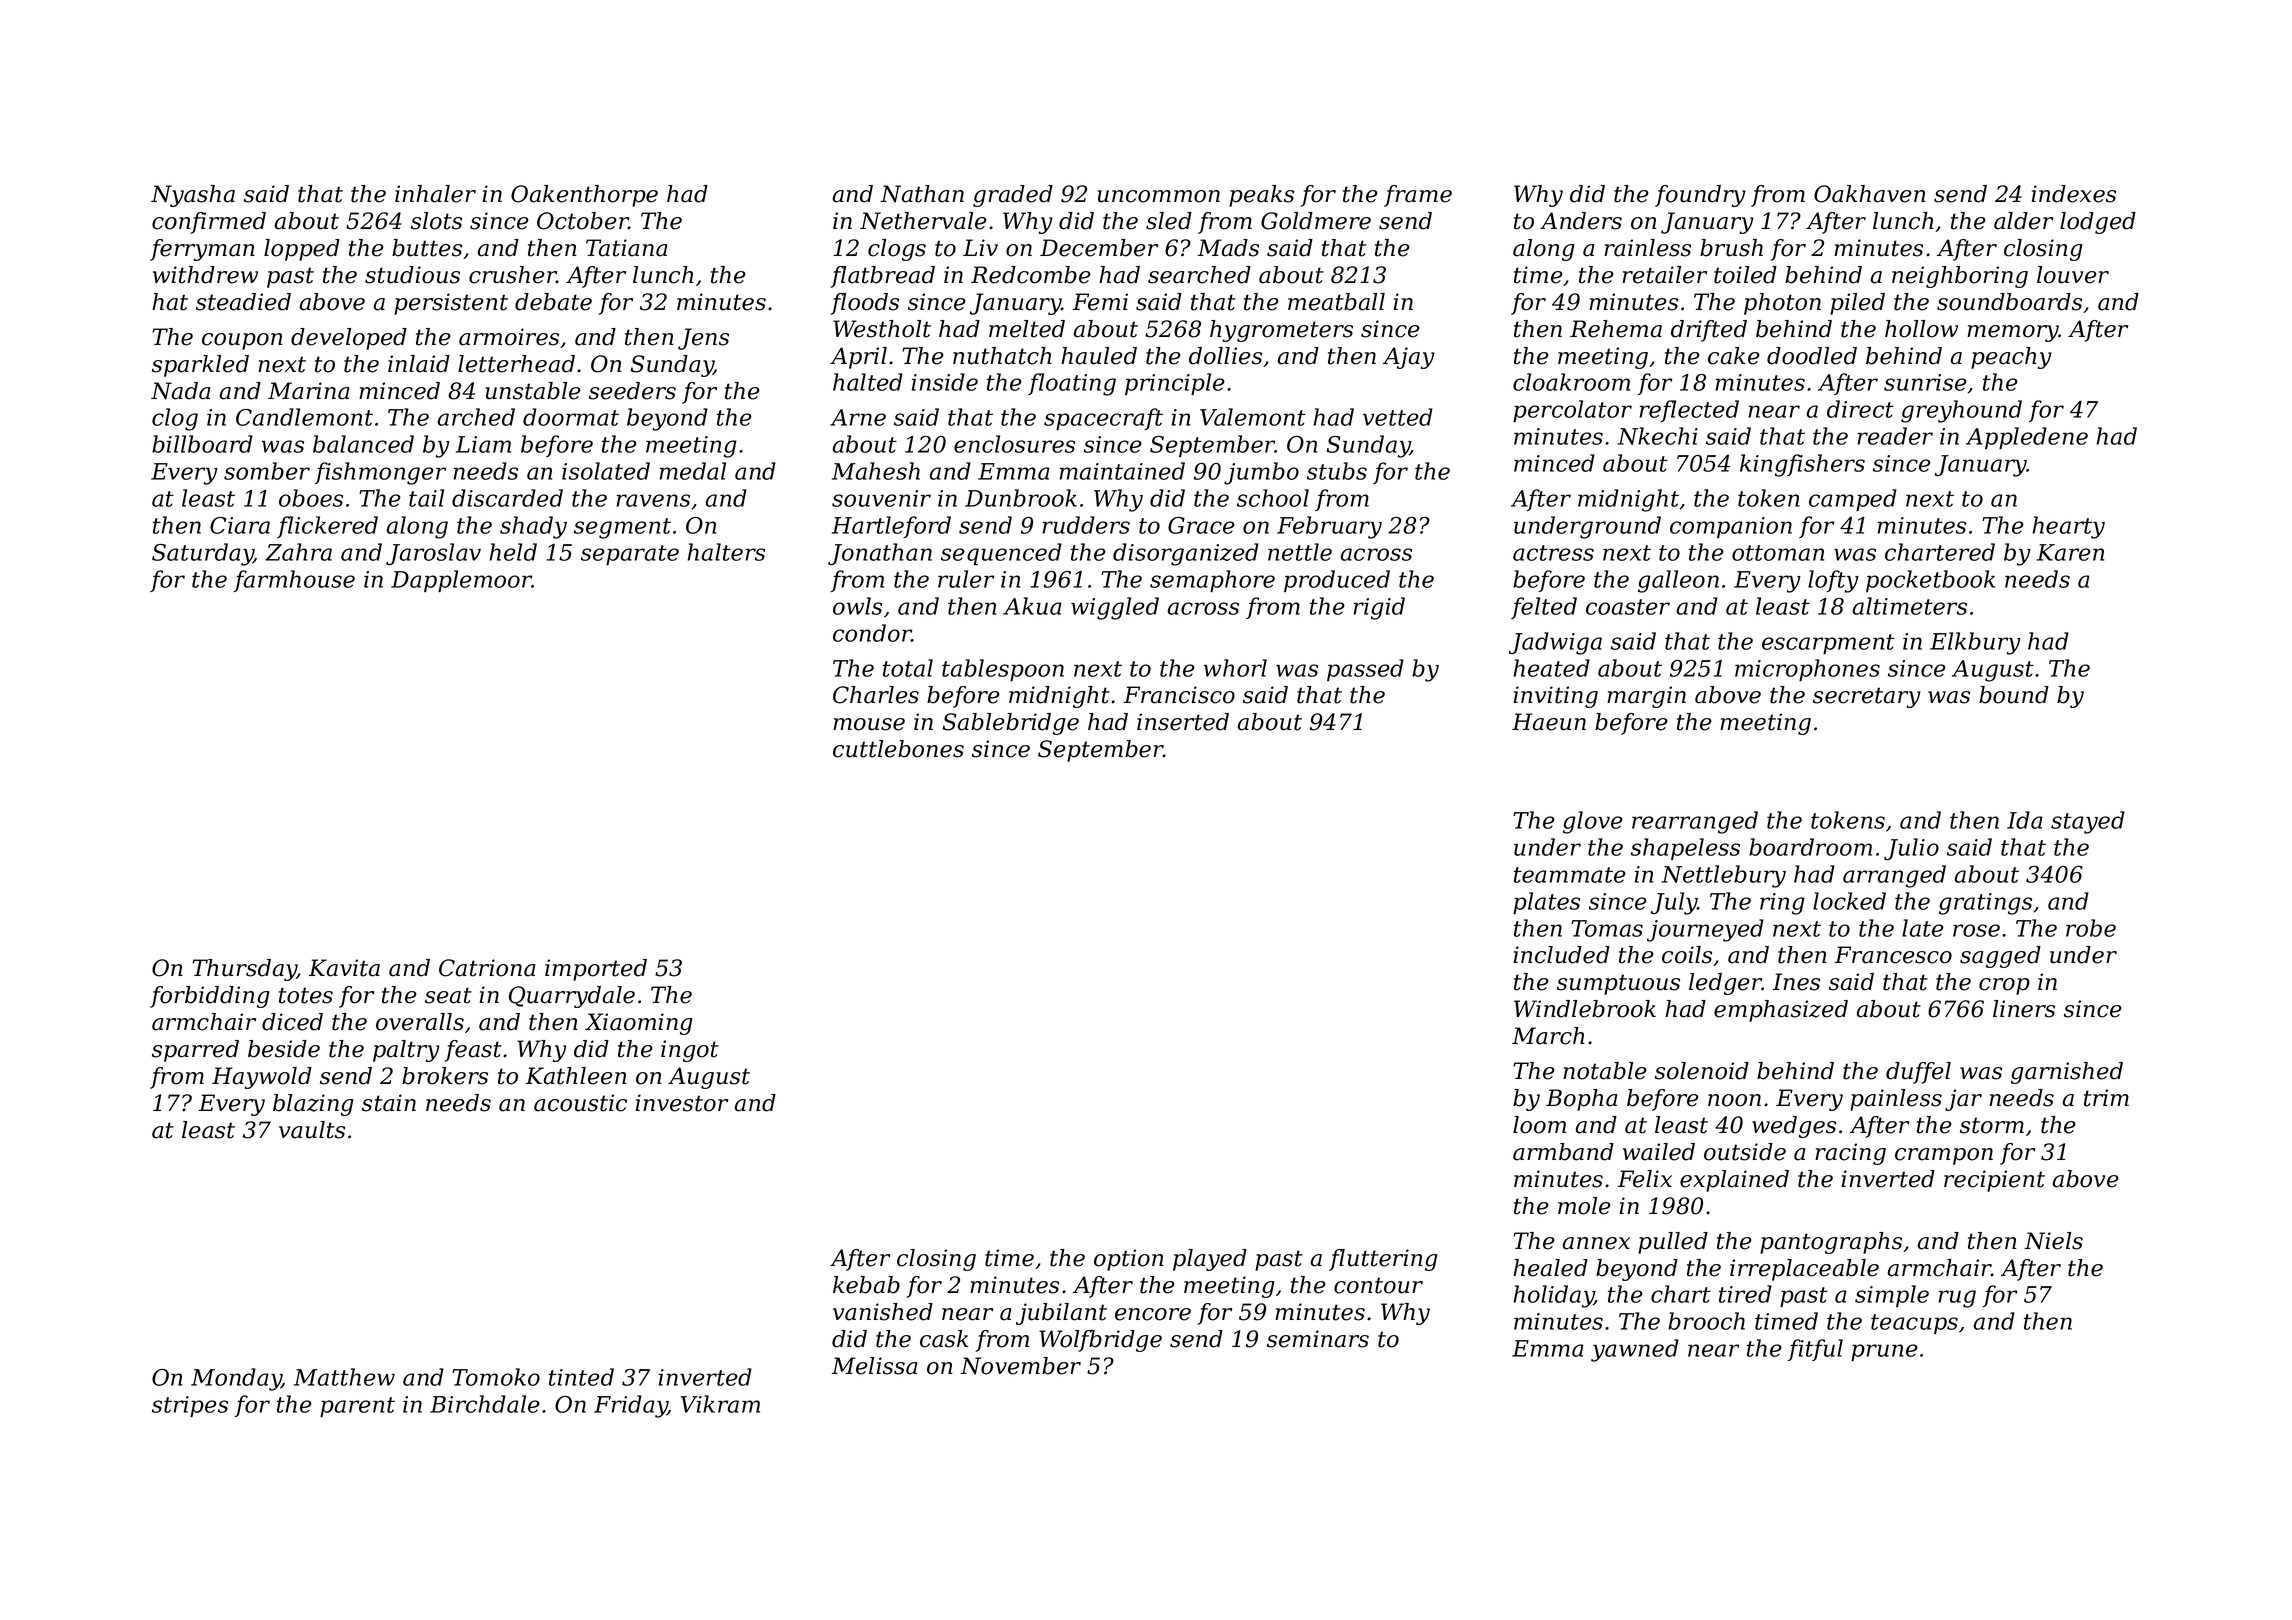 This screenshot has width=2292, height=1620. What do you see at coordinates (2053, 1241) in the screenshot?
I see `Niels` at bounding box center [2053, 1241].
